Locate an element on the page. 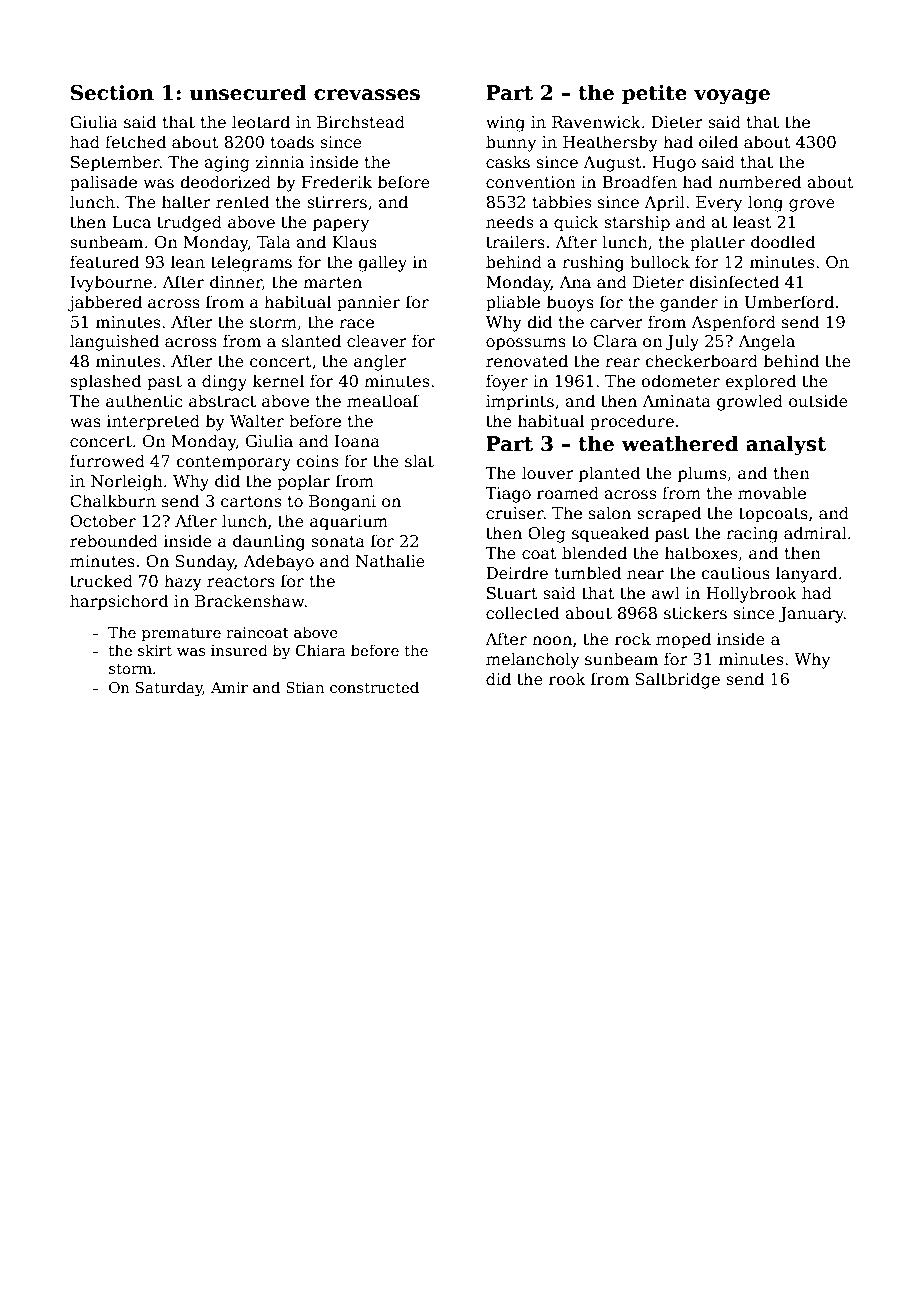  trucked is located at coordinates (101, 581).
